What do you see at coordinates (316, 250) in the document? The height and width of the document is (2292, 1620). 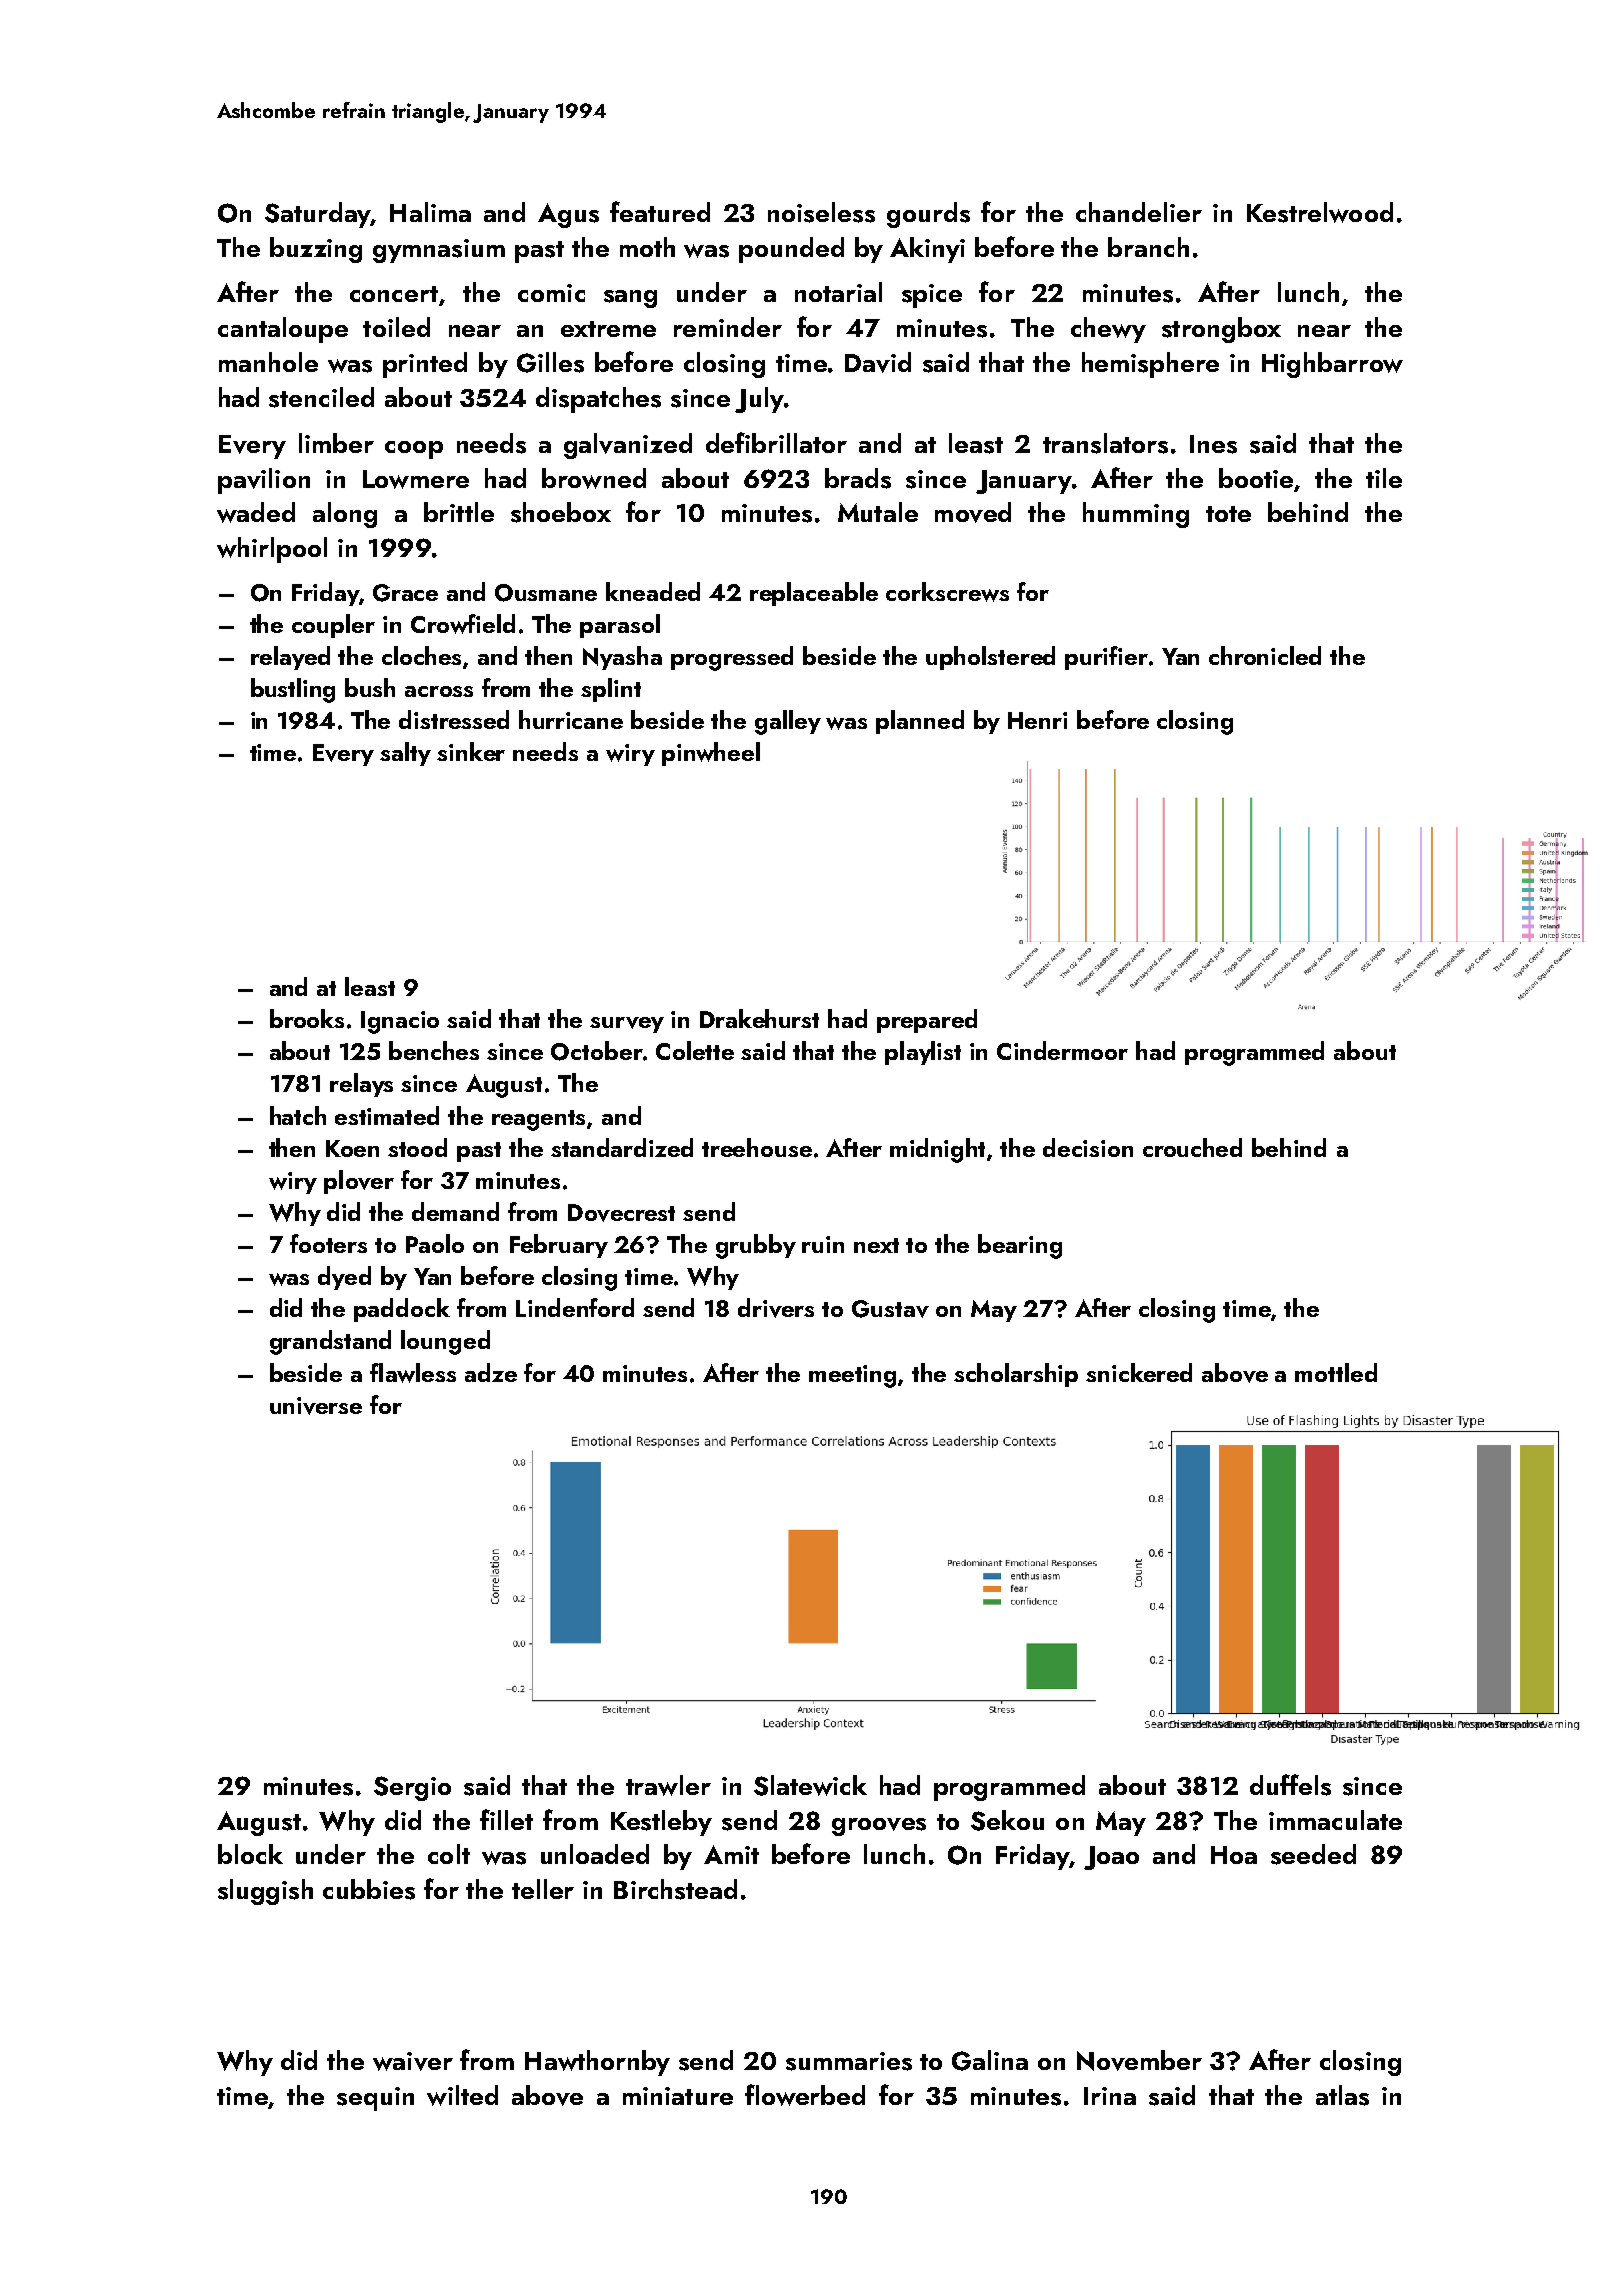 I see `buzzing` at bounding box center [316, 250].
